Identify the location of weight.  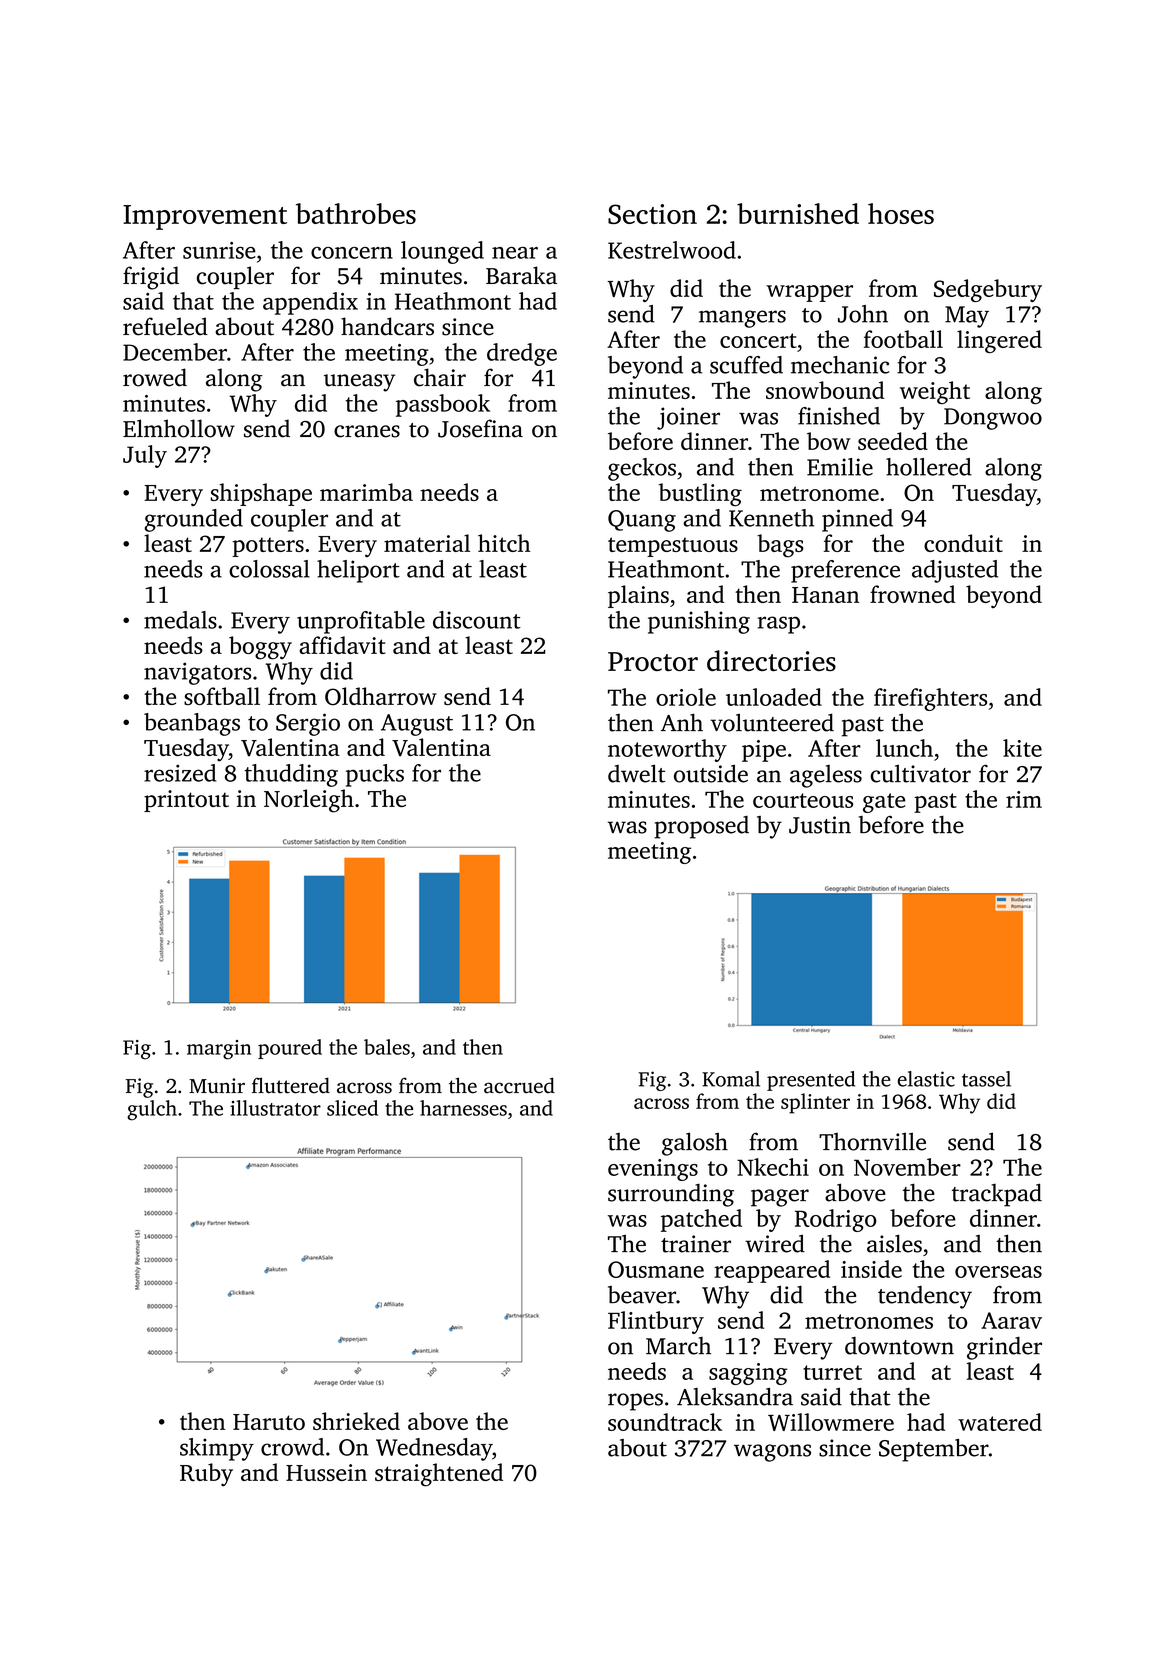
(935, 392).
